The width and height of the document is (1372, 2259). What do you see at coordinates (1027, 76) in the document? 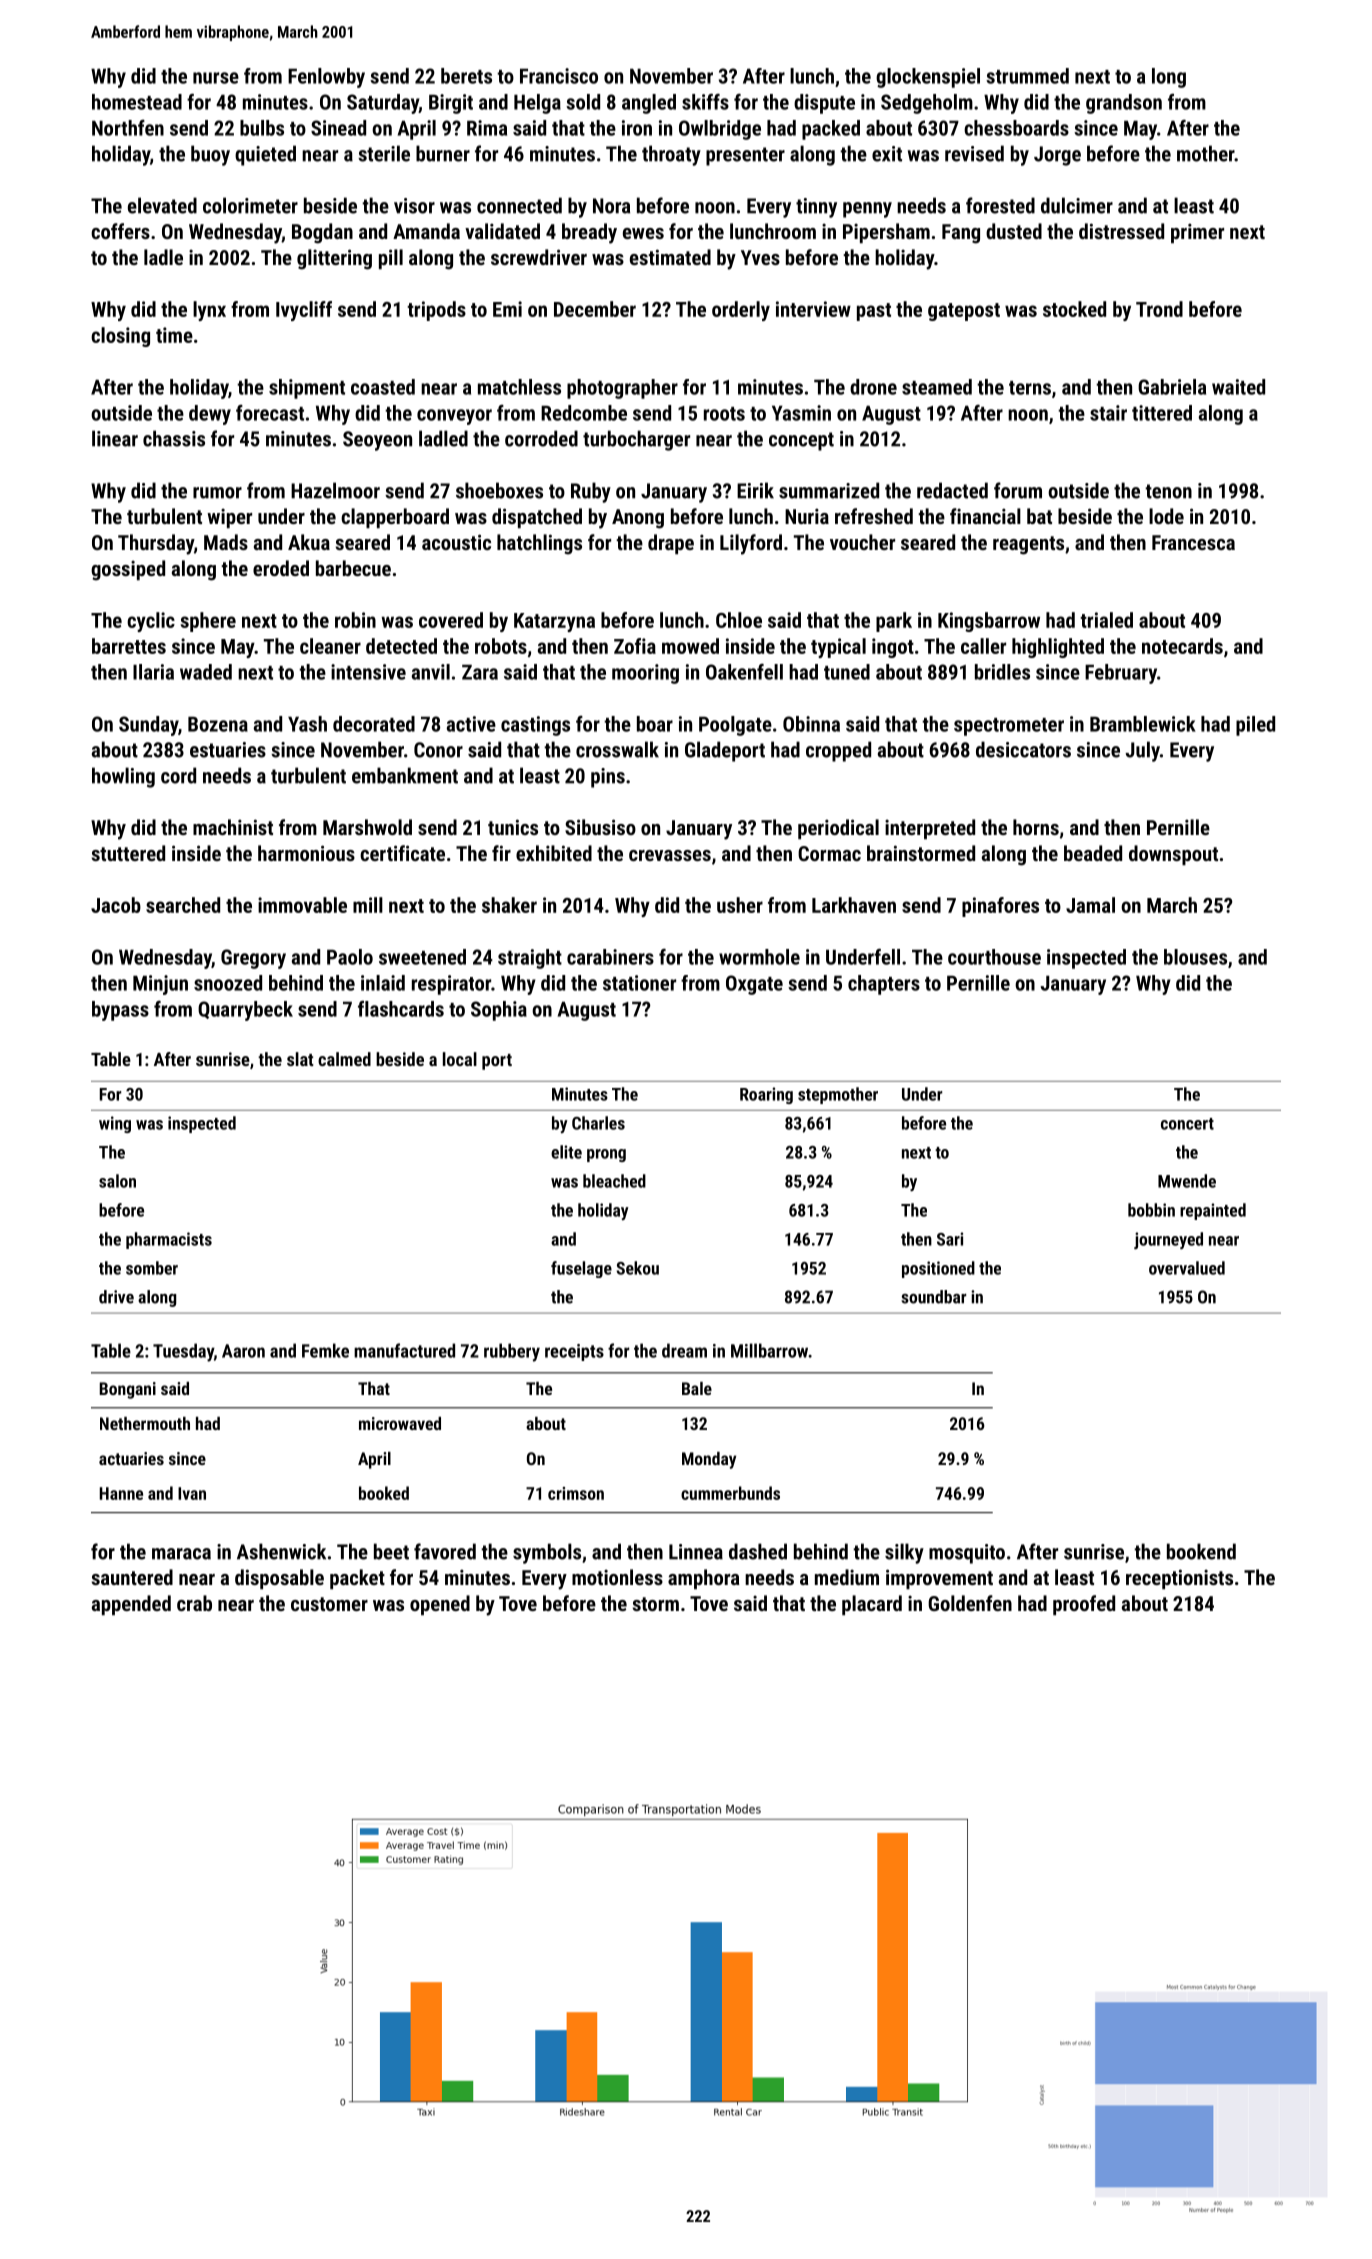
I see `strummed` at bounding box center [1027, 76].
